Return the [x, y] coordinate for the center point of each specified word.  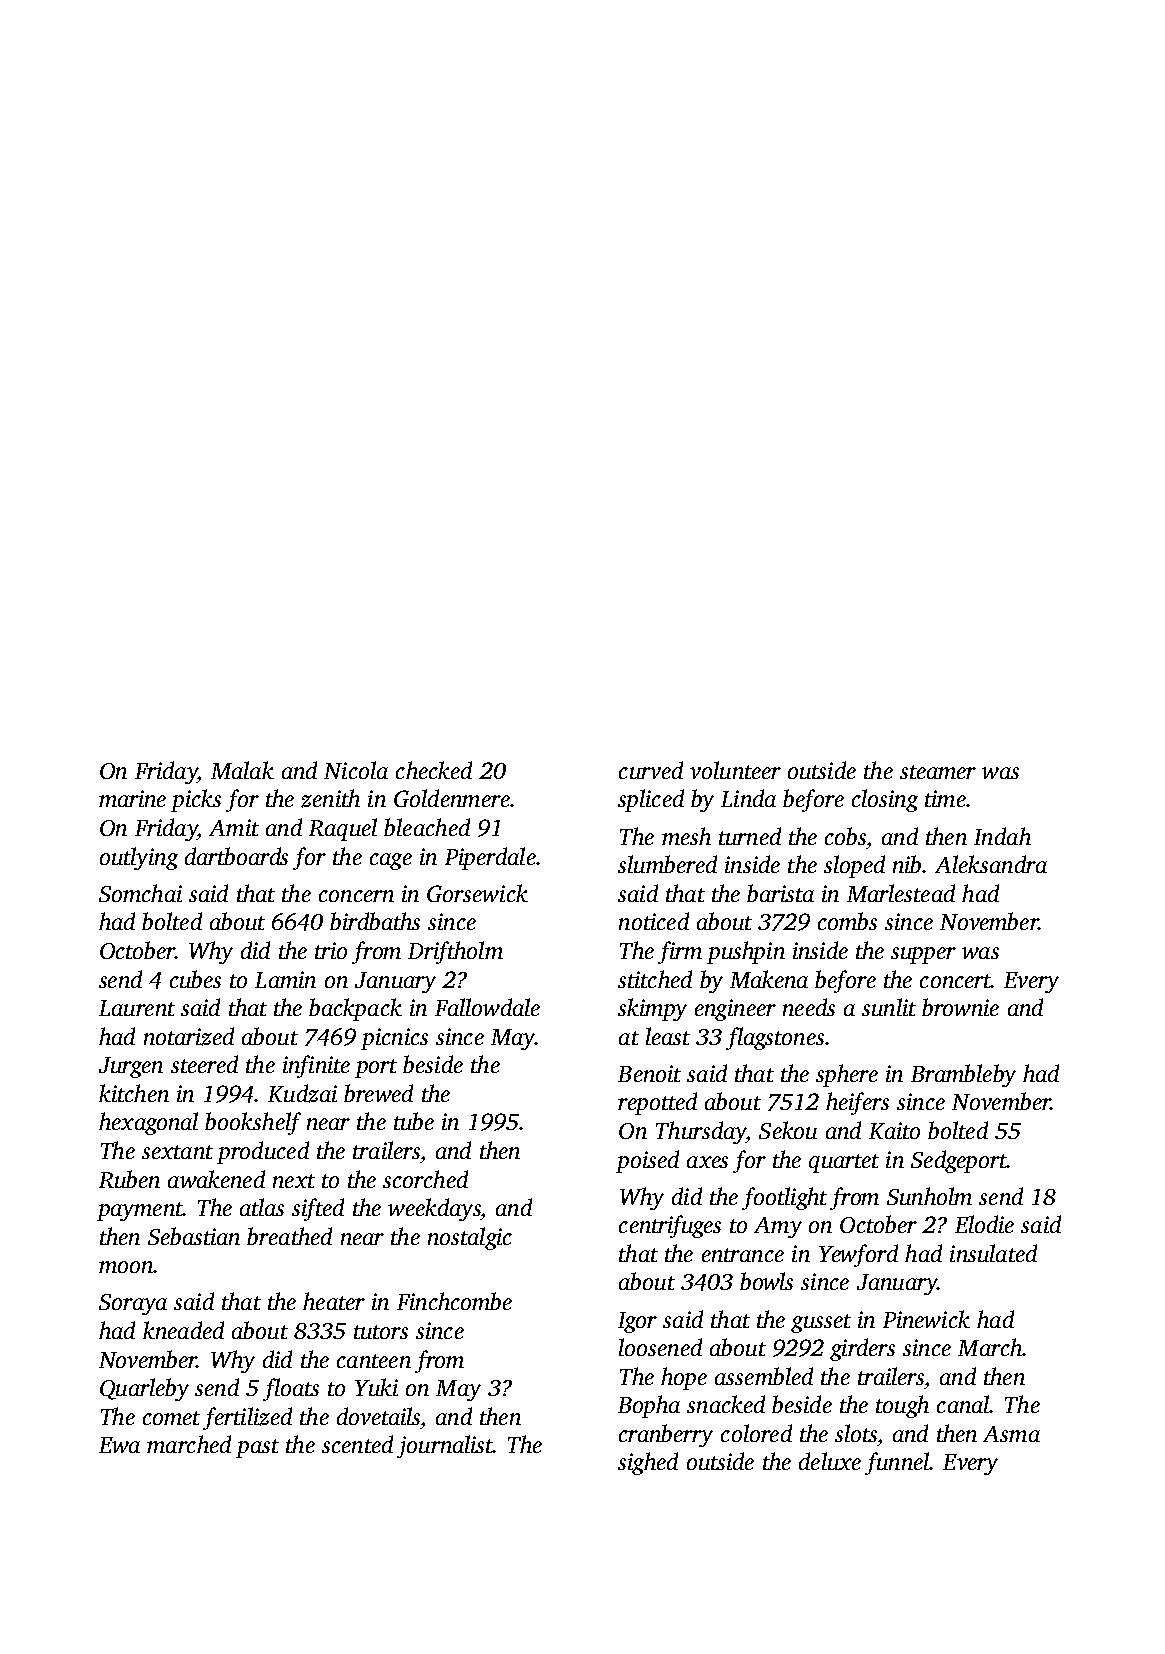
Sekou [788, 1130]
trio [331, 950]
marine [132, 798]
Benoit [649, 1073]
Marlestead [901, 893]
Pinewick [926, 1319]
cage [391, 861]
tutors [381, 1332]
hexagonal [148, 1123]
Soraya [133, 1304]
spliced [651, 800]
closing [885, 800]
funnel [897, 1463]
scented [357, 1444]
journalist [445, 1446]
